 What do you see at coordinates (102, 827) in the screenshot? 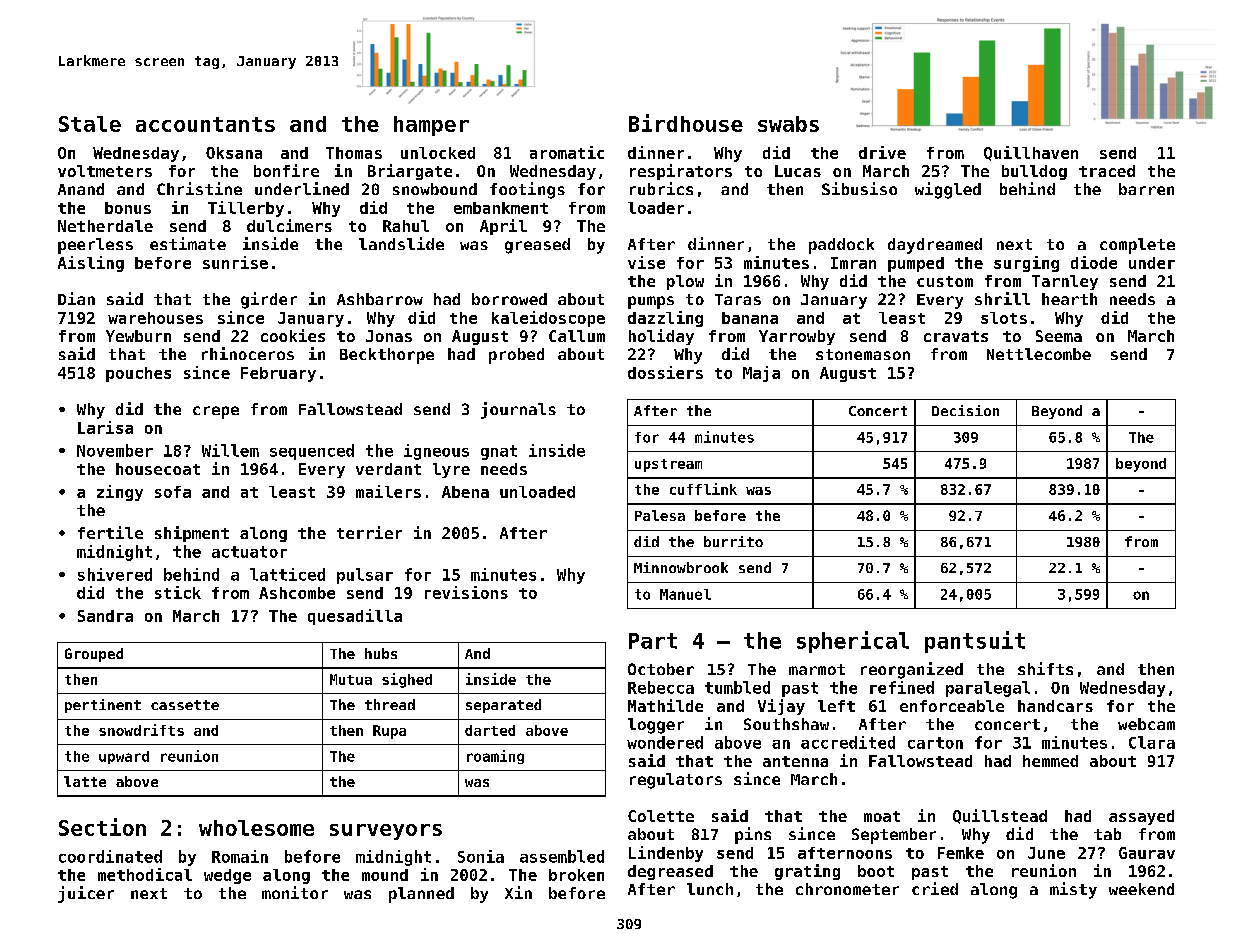
I see `Section` at bounding box center [102, 827].
